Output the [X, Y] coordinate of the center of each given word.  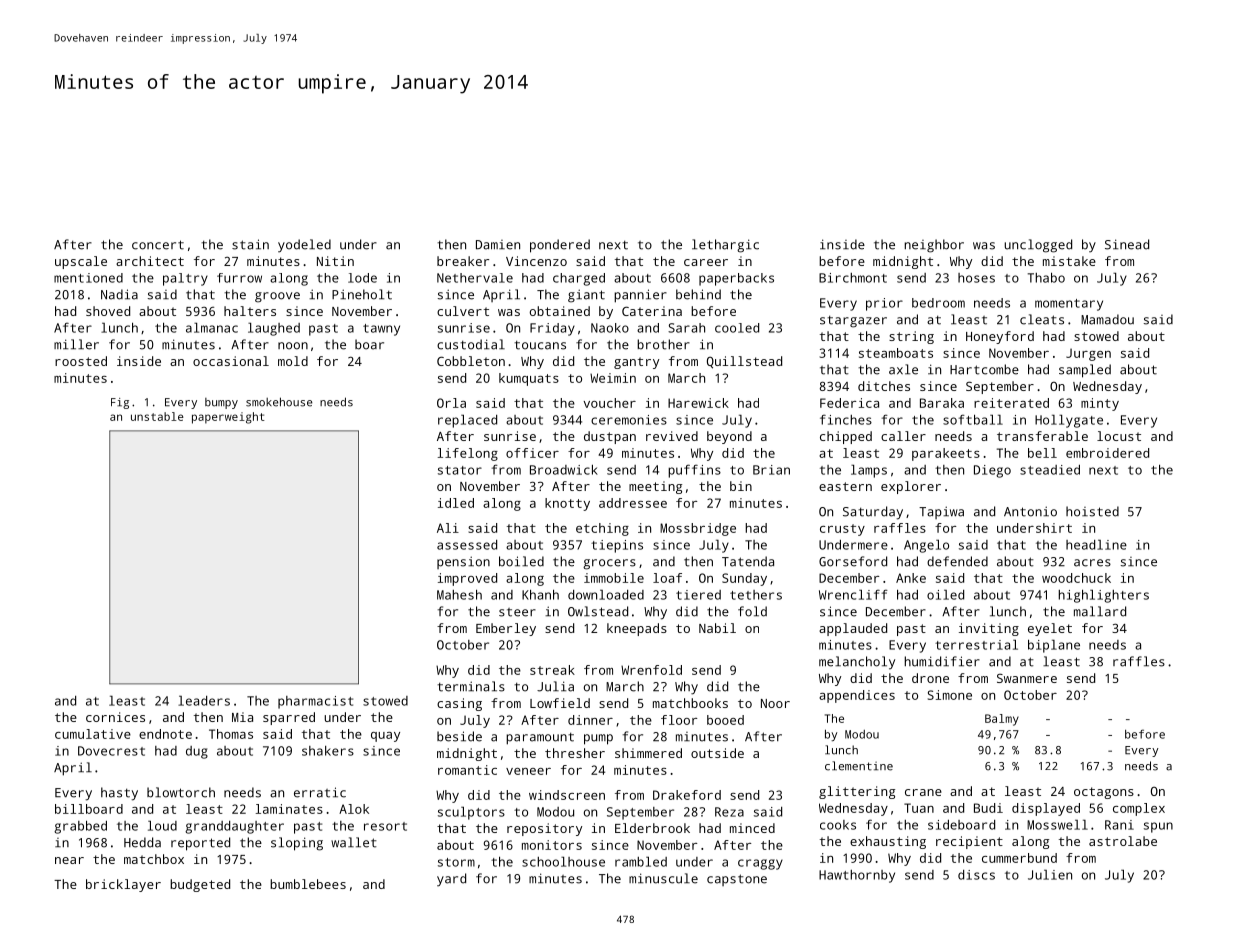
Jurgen [1088, 354]
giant [586, 296]
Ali [448, 528]
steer [517, 612]
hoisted [1092, 511]
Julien [1050, 874]
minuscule [663, 878]
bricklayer [123, 885]
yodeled [304, 246]
